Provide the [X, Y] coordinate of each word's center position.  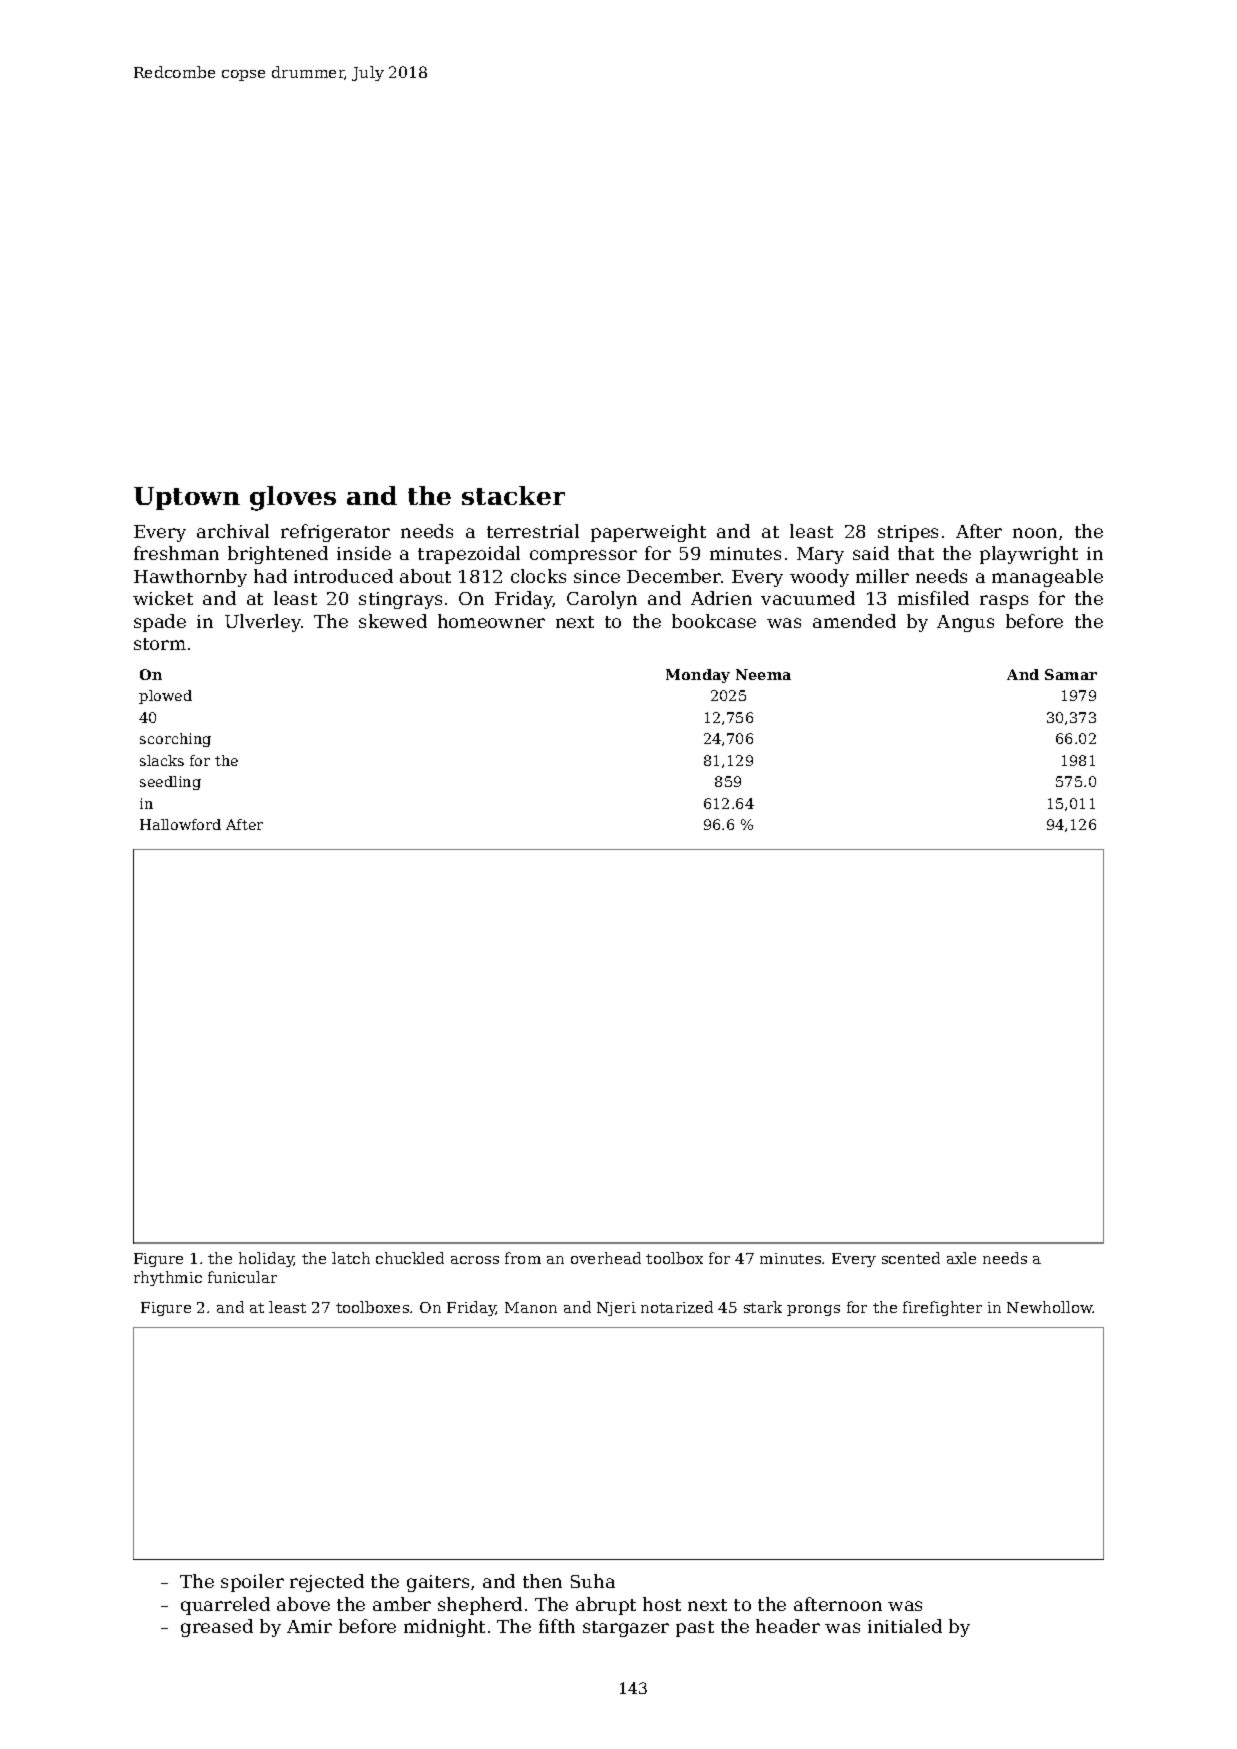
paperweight [648, 533]
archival [233, 531]
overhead [606, 1258]
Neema [763, 674]
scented [911, 1258]
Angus [965, 623]
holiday [266, 1259]
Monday [698, 676]
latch [351, 1258]
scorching [175, 740]
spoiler [252, 1583]
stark [763, 1307]
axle [961, 1258]
